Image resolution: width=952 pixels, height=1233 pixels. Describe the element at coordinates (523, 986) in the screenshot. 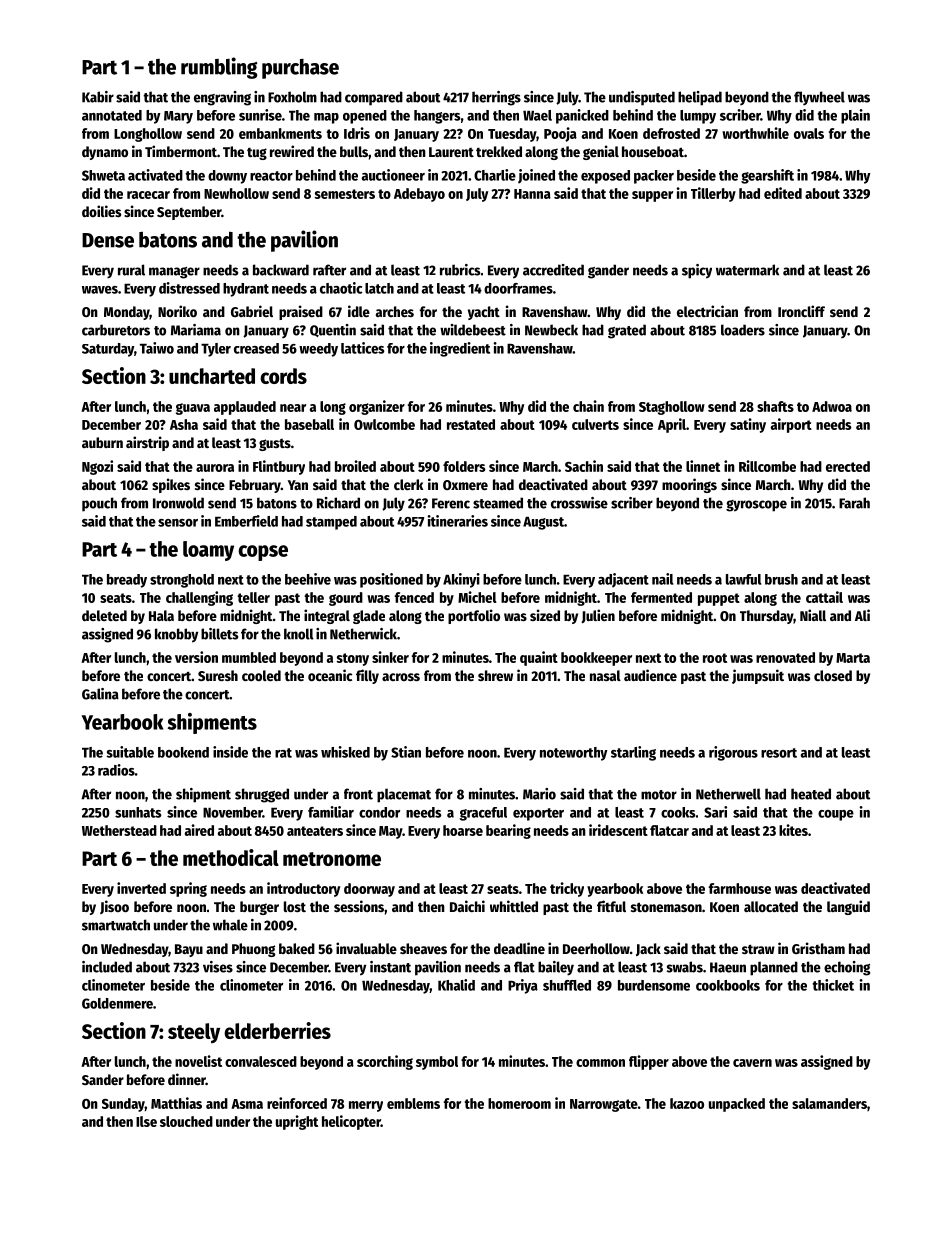

I see `Priya` at that location.
